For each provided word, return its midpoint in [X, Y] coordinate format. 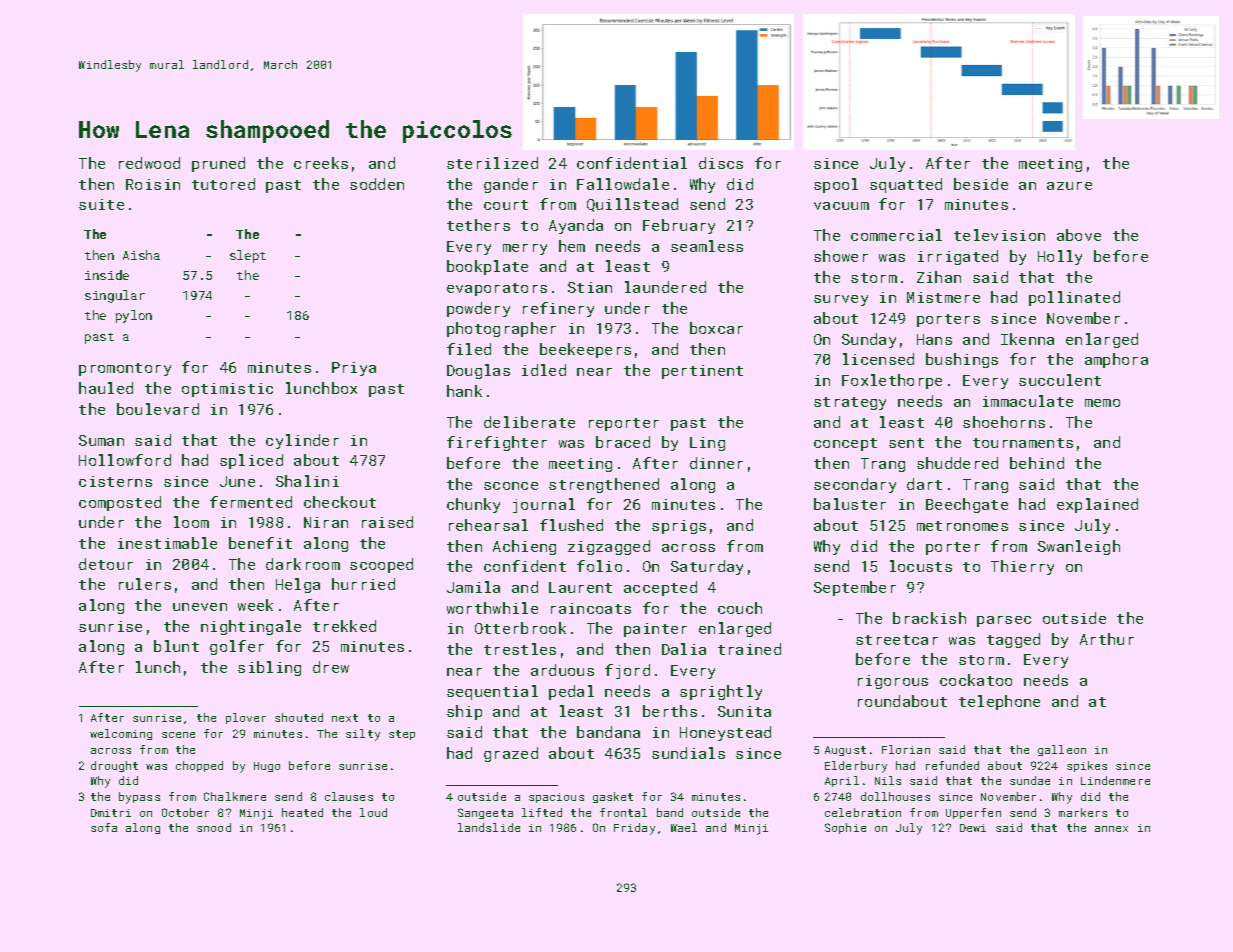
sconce [511, 486]
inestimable [167, 543]
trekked [344, 626]
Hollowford [125, 460]
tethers [478, 225]
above [1079, 235]
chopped [199, 766]
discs [721, 163]
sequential [492, 692]
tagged [1013, 640]
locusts [921, 566]
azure [1069, 186]
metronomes [962, 526]
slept [248, 256]
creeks [321, 163]
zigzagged [609, 547]
